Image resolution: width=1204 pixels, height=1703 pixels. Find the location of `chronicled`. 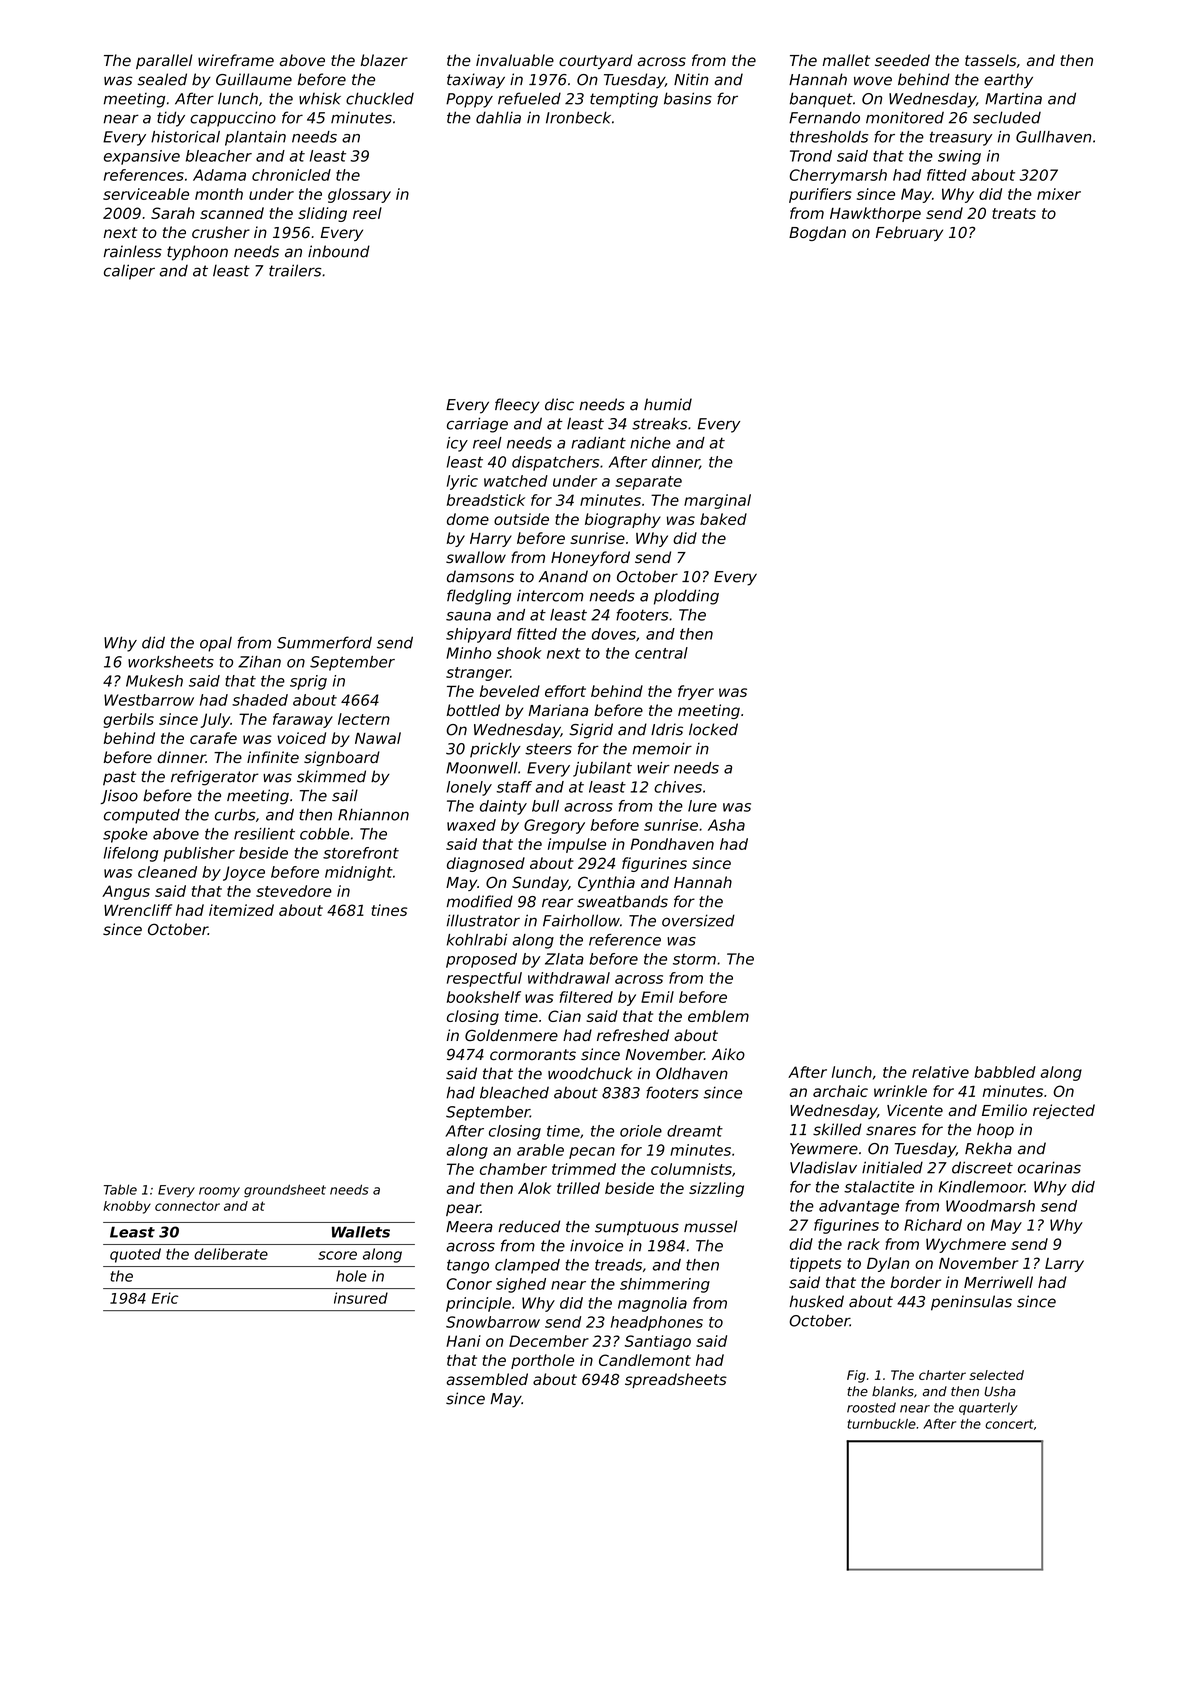

chronicled is located at coordinates (291, 175).
